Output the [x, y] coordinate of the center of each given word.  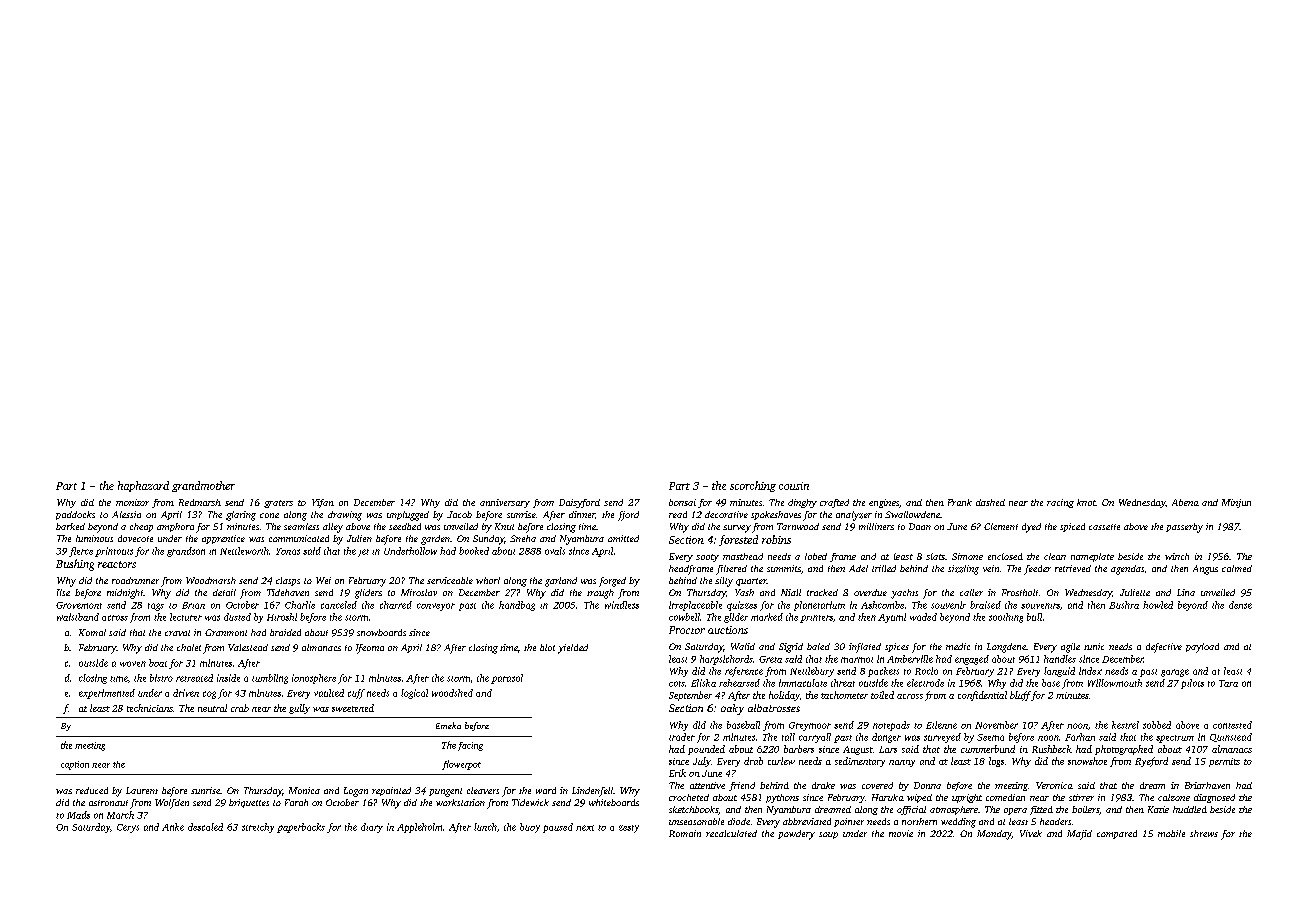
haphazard [143, 486]
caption [75, 765]
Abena [1185, 502]
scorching [753, 486]
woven [133, 664]
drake [823, 785]
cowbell [684, 617]
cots [677, 684]
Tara [1228, 683]
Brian [193, 605]
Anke [173, 827]
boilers [1085, 809]
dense [1240, 605]
